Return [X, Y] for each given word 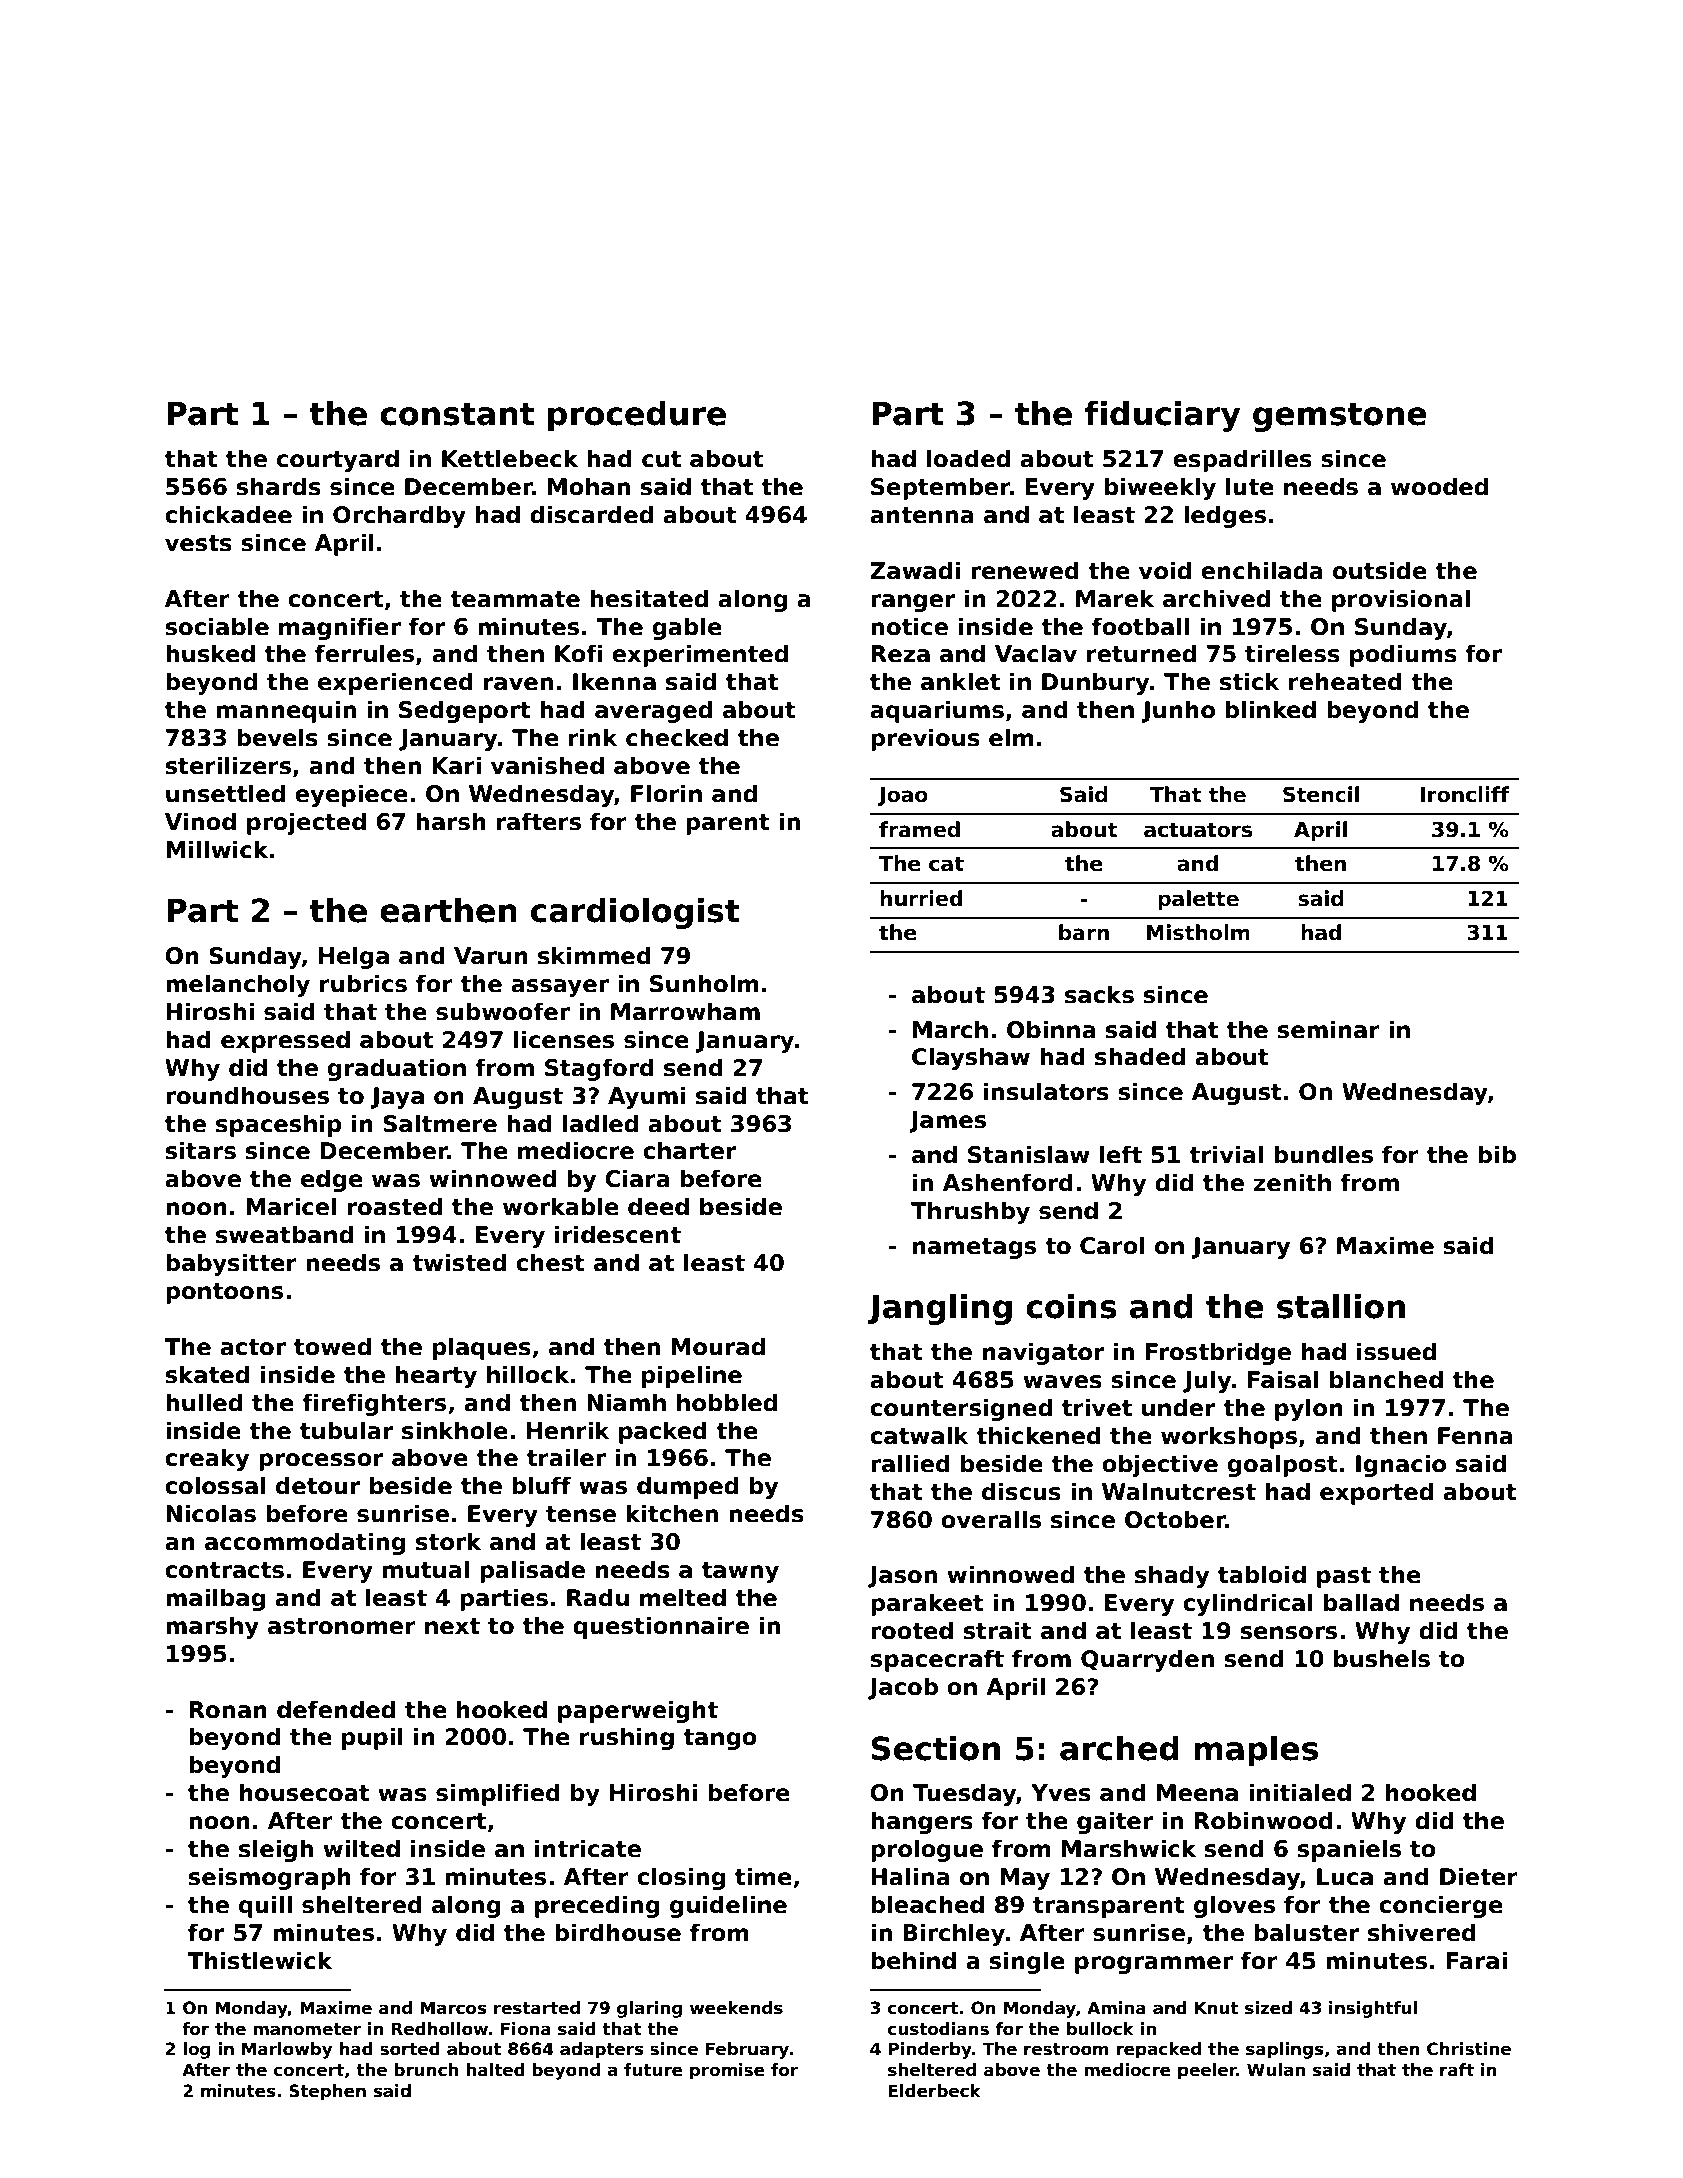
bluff [541, 1485]
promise [727, 2071]
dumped [687, 1487]
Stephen [327, 2092]
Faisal [1283, 1379]
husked [210, 653]
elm [1011, 737]
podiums [1403, 655]
